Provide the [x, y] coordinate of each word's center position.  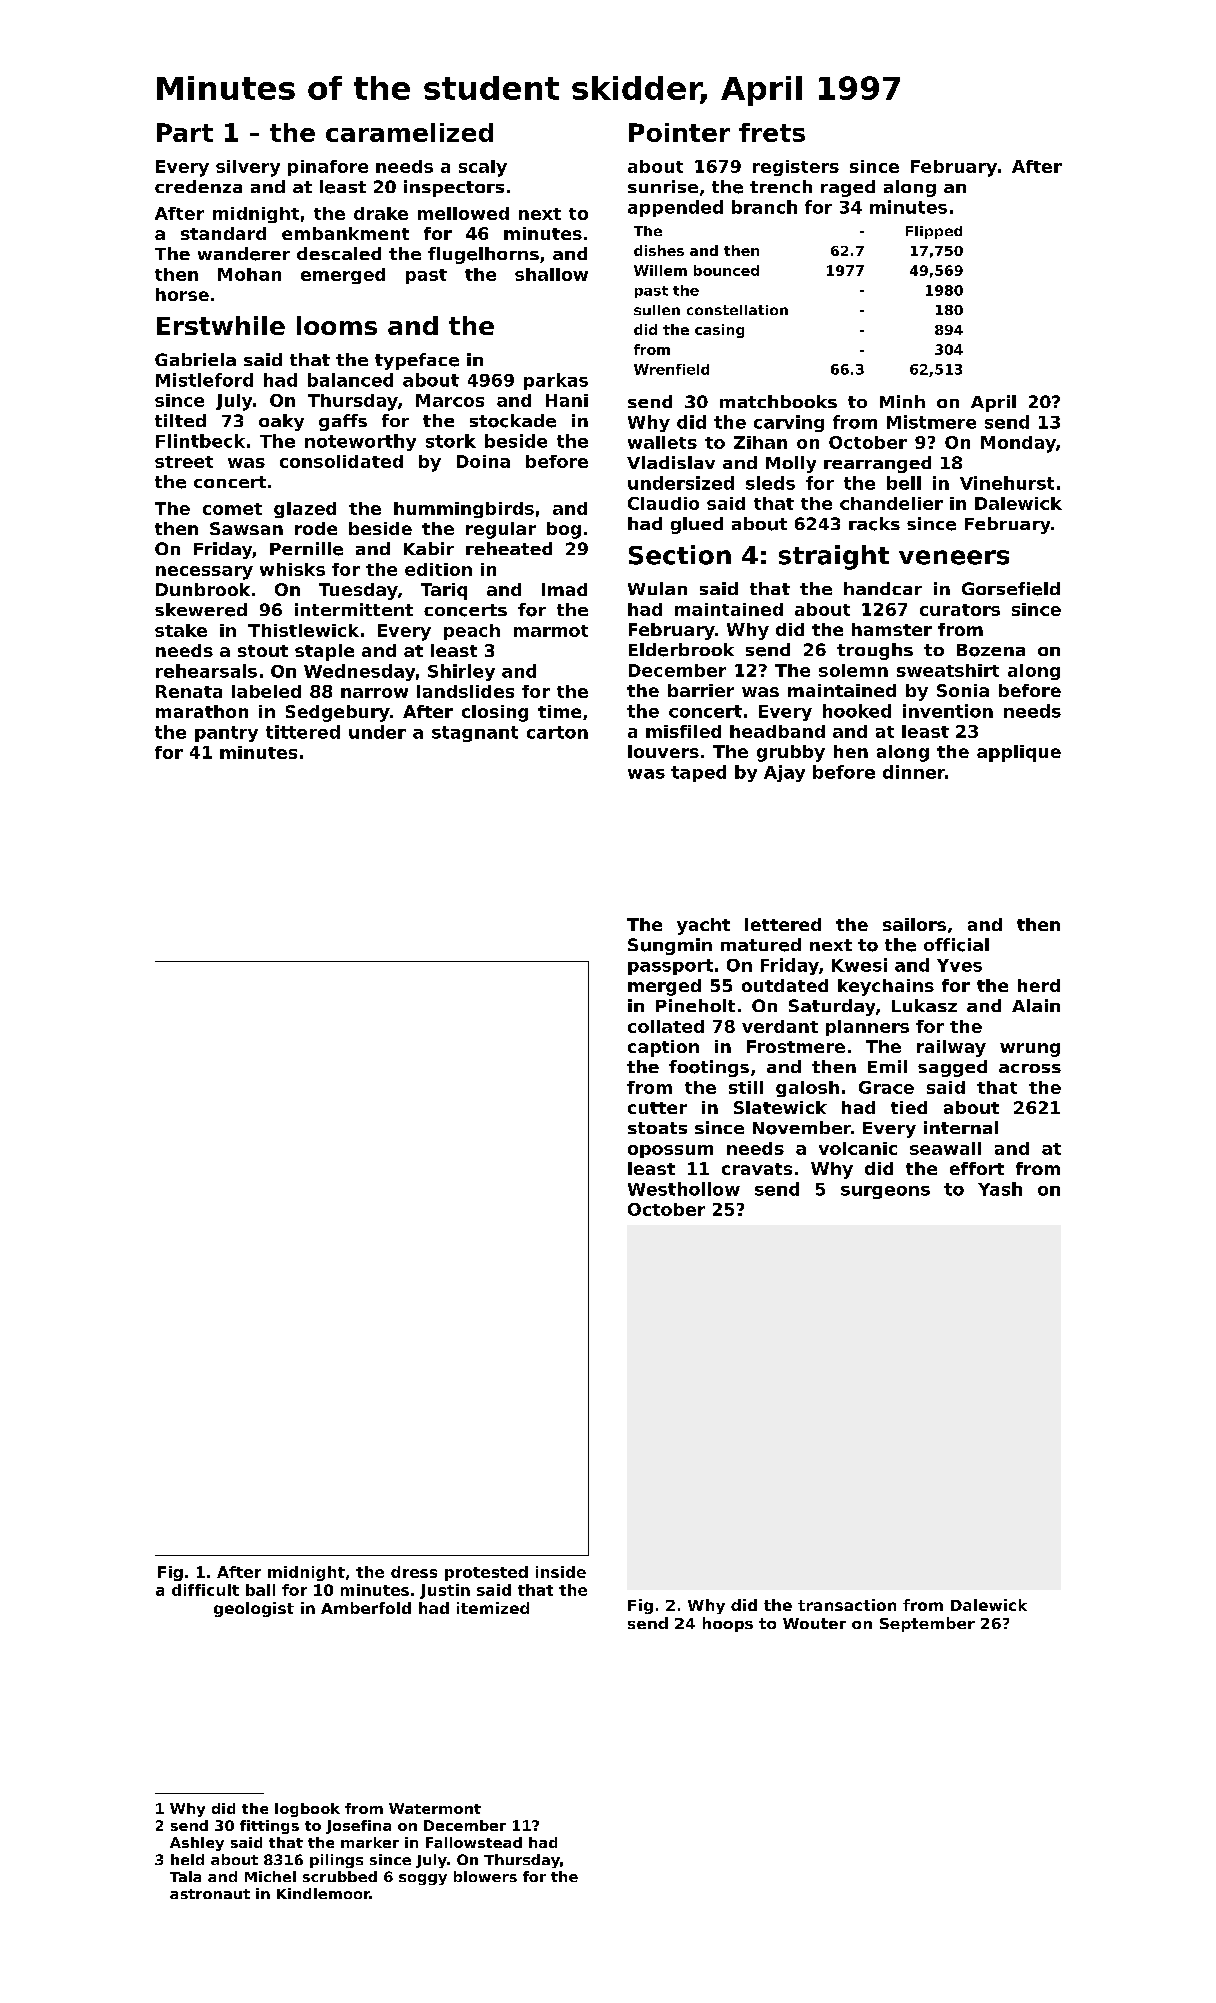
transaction [847, 1605]
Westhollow [684, 1189]
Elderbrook [681, 650]
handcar [883, 588]
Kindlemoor [323, 1893]
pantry [226, 734]
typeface [417, 361]
